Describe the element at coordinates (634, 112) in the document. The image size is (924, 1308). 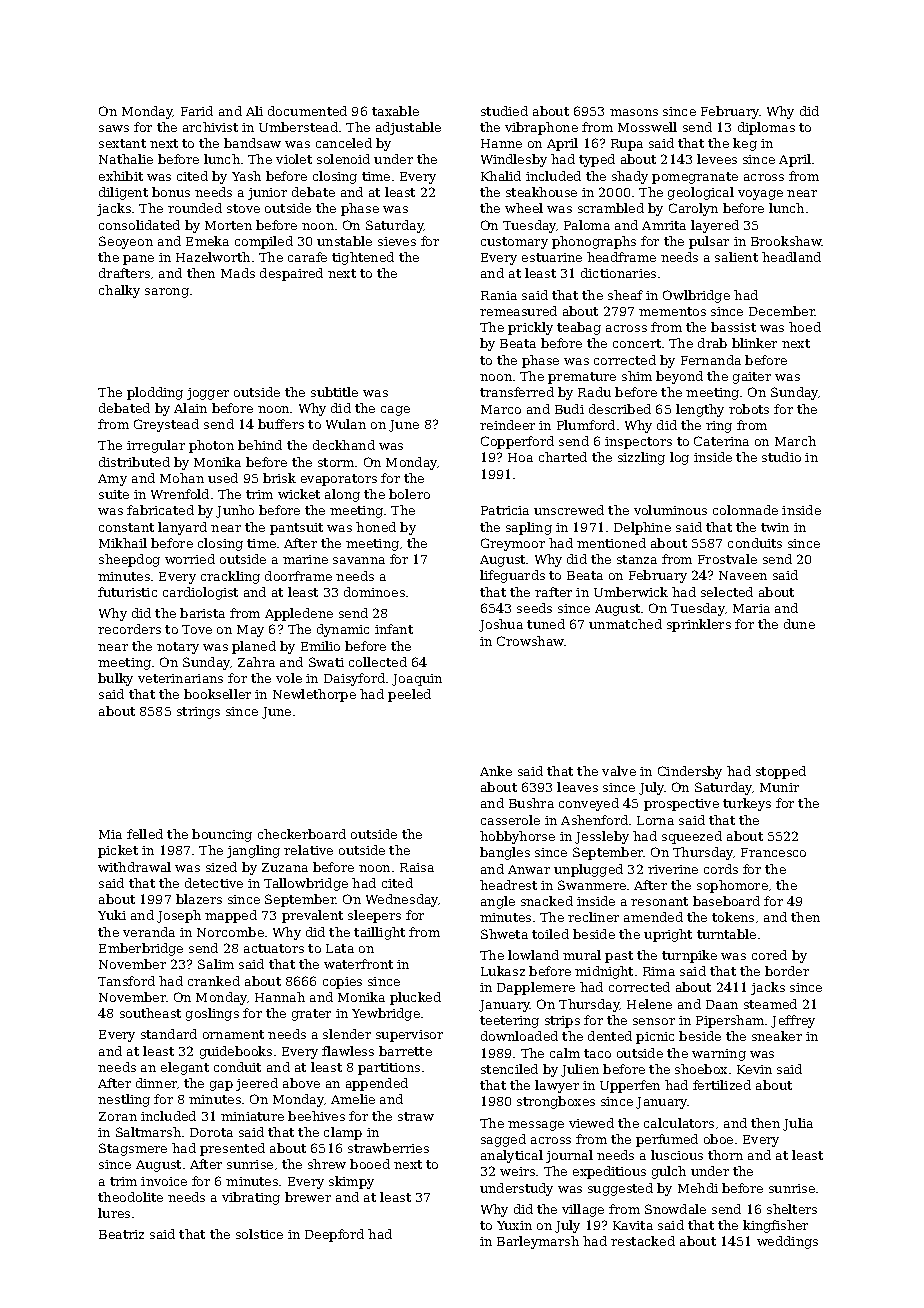
I see `masons` at that location.
